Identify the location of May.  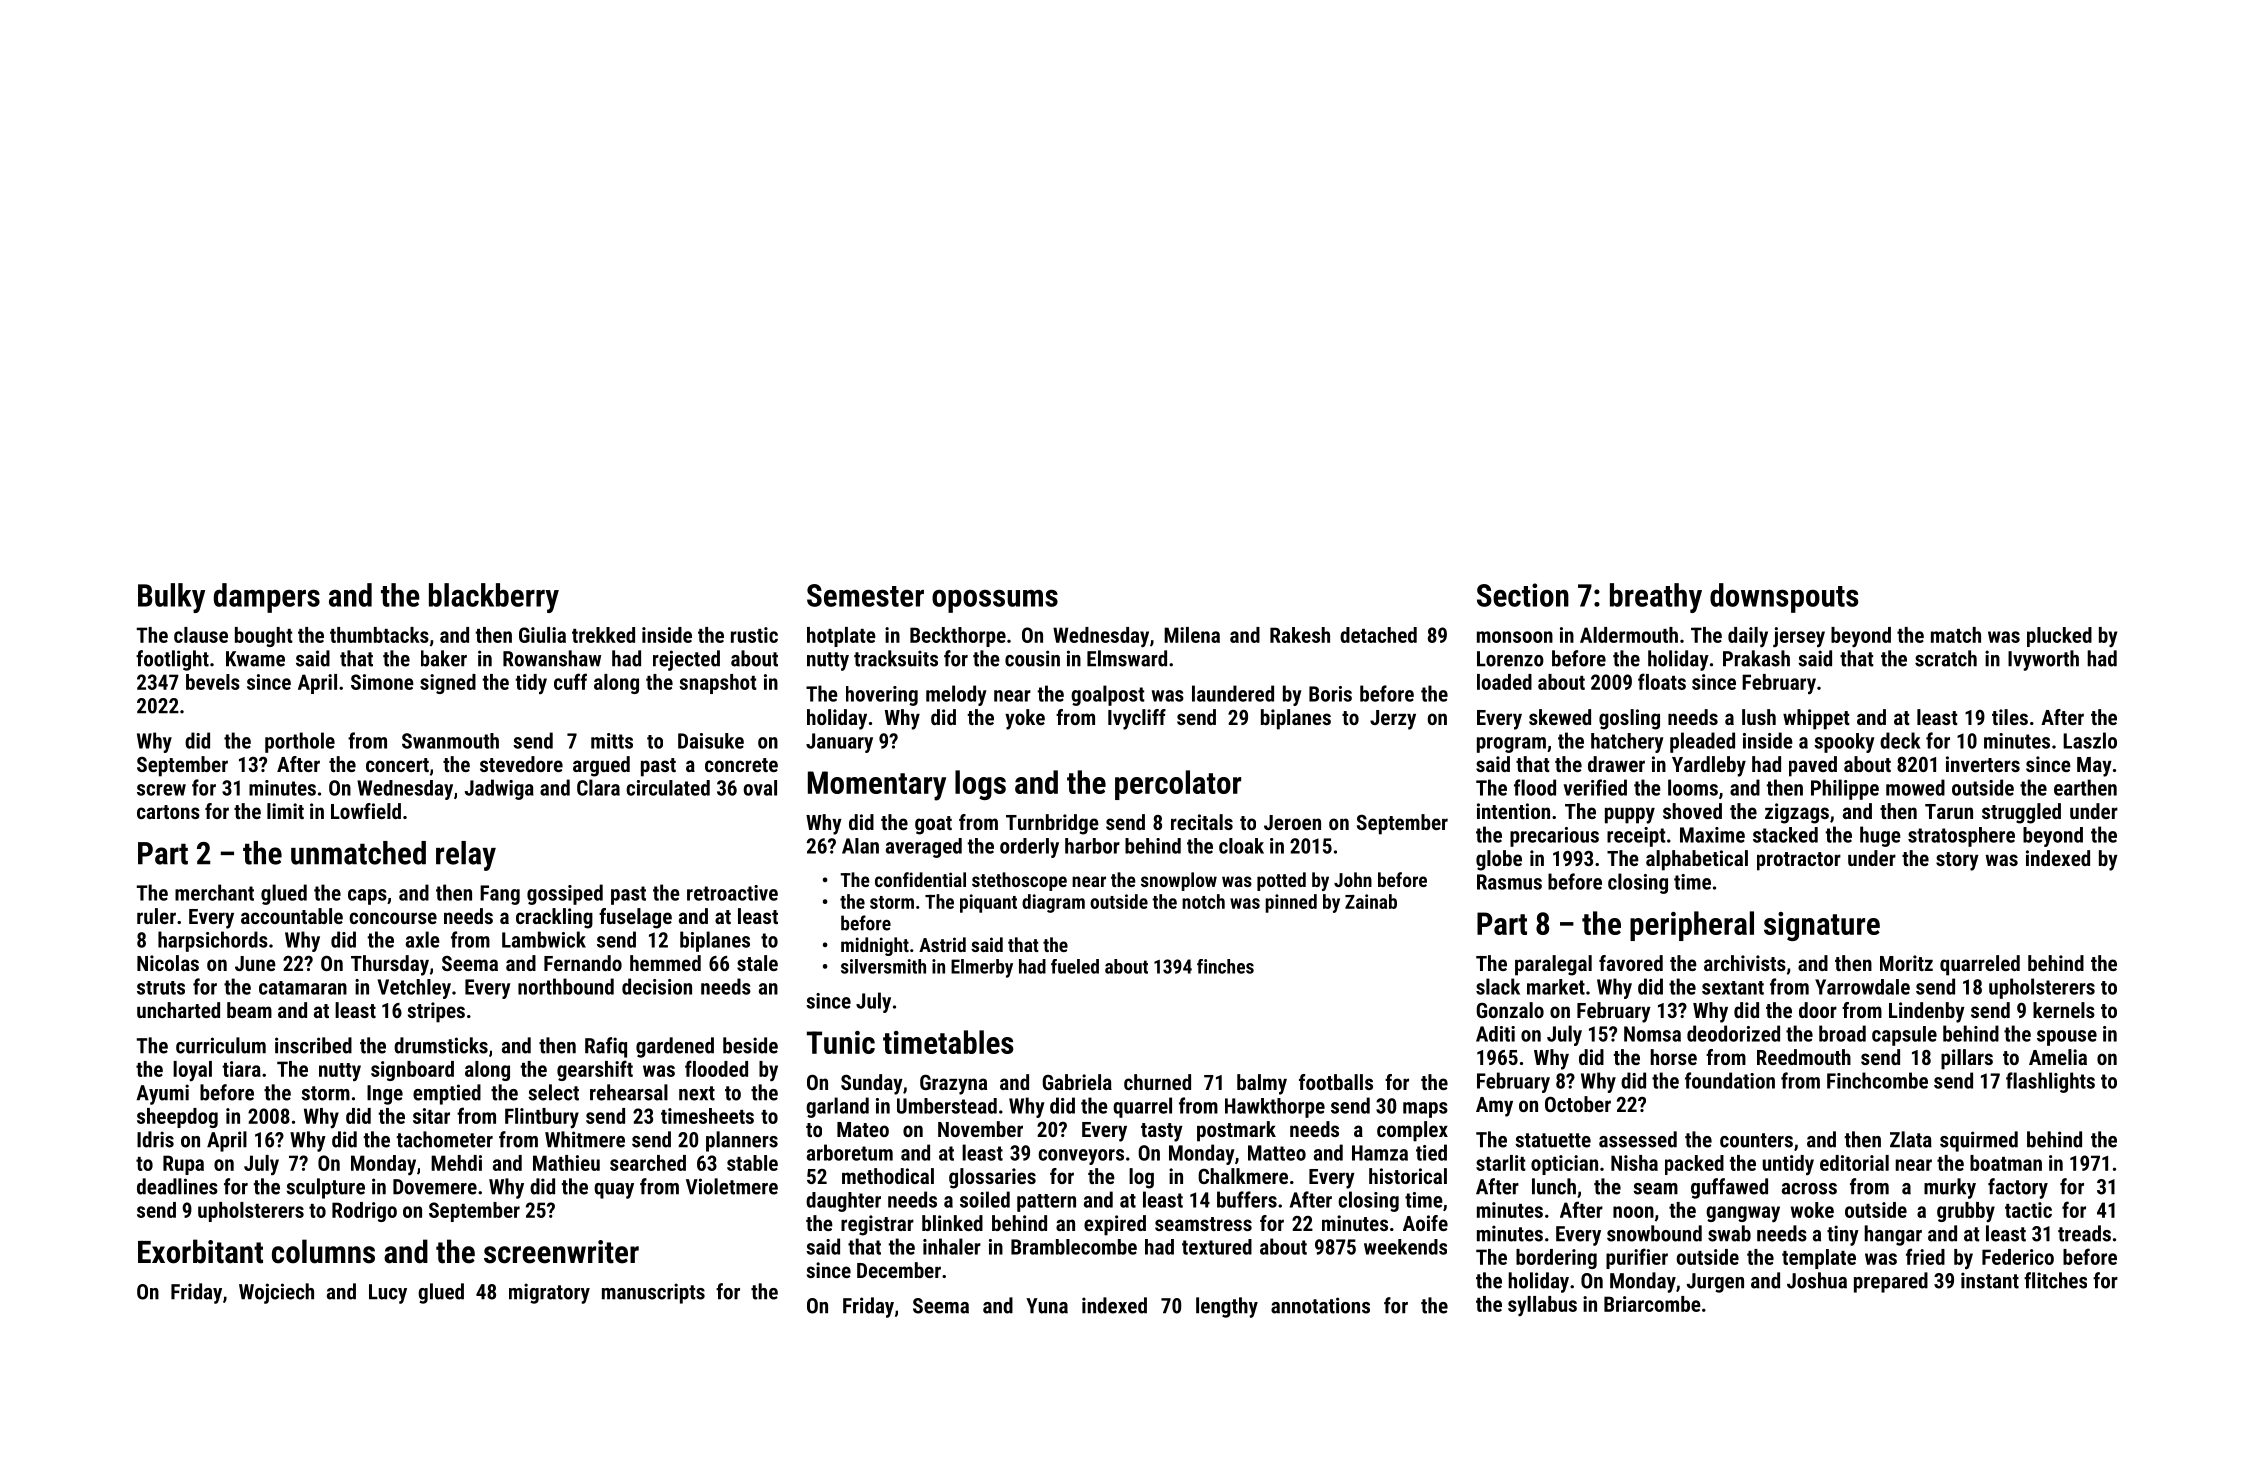
(2094, 767).
